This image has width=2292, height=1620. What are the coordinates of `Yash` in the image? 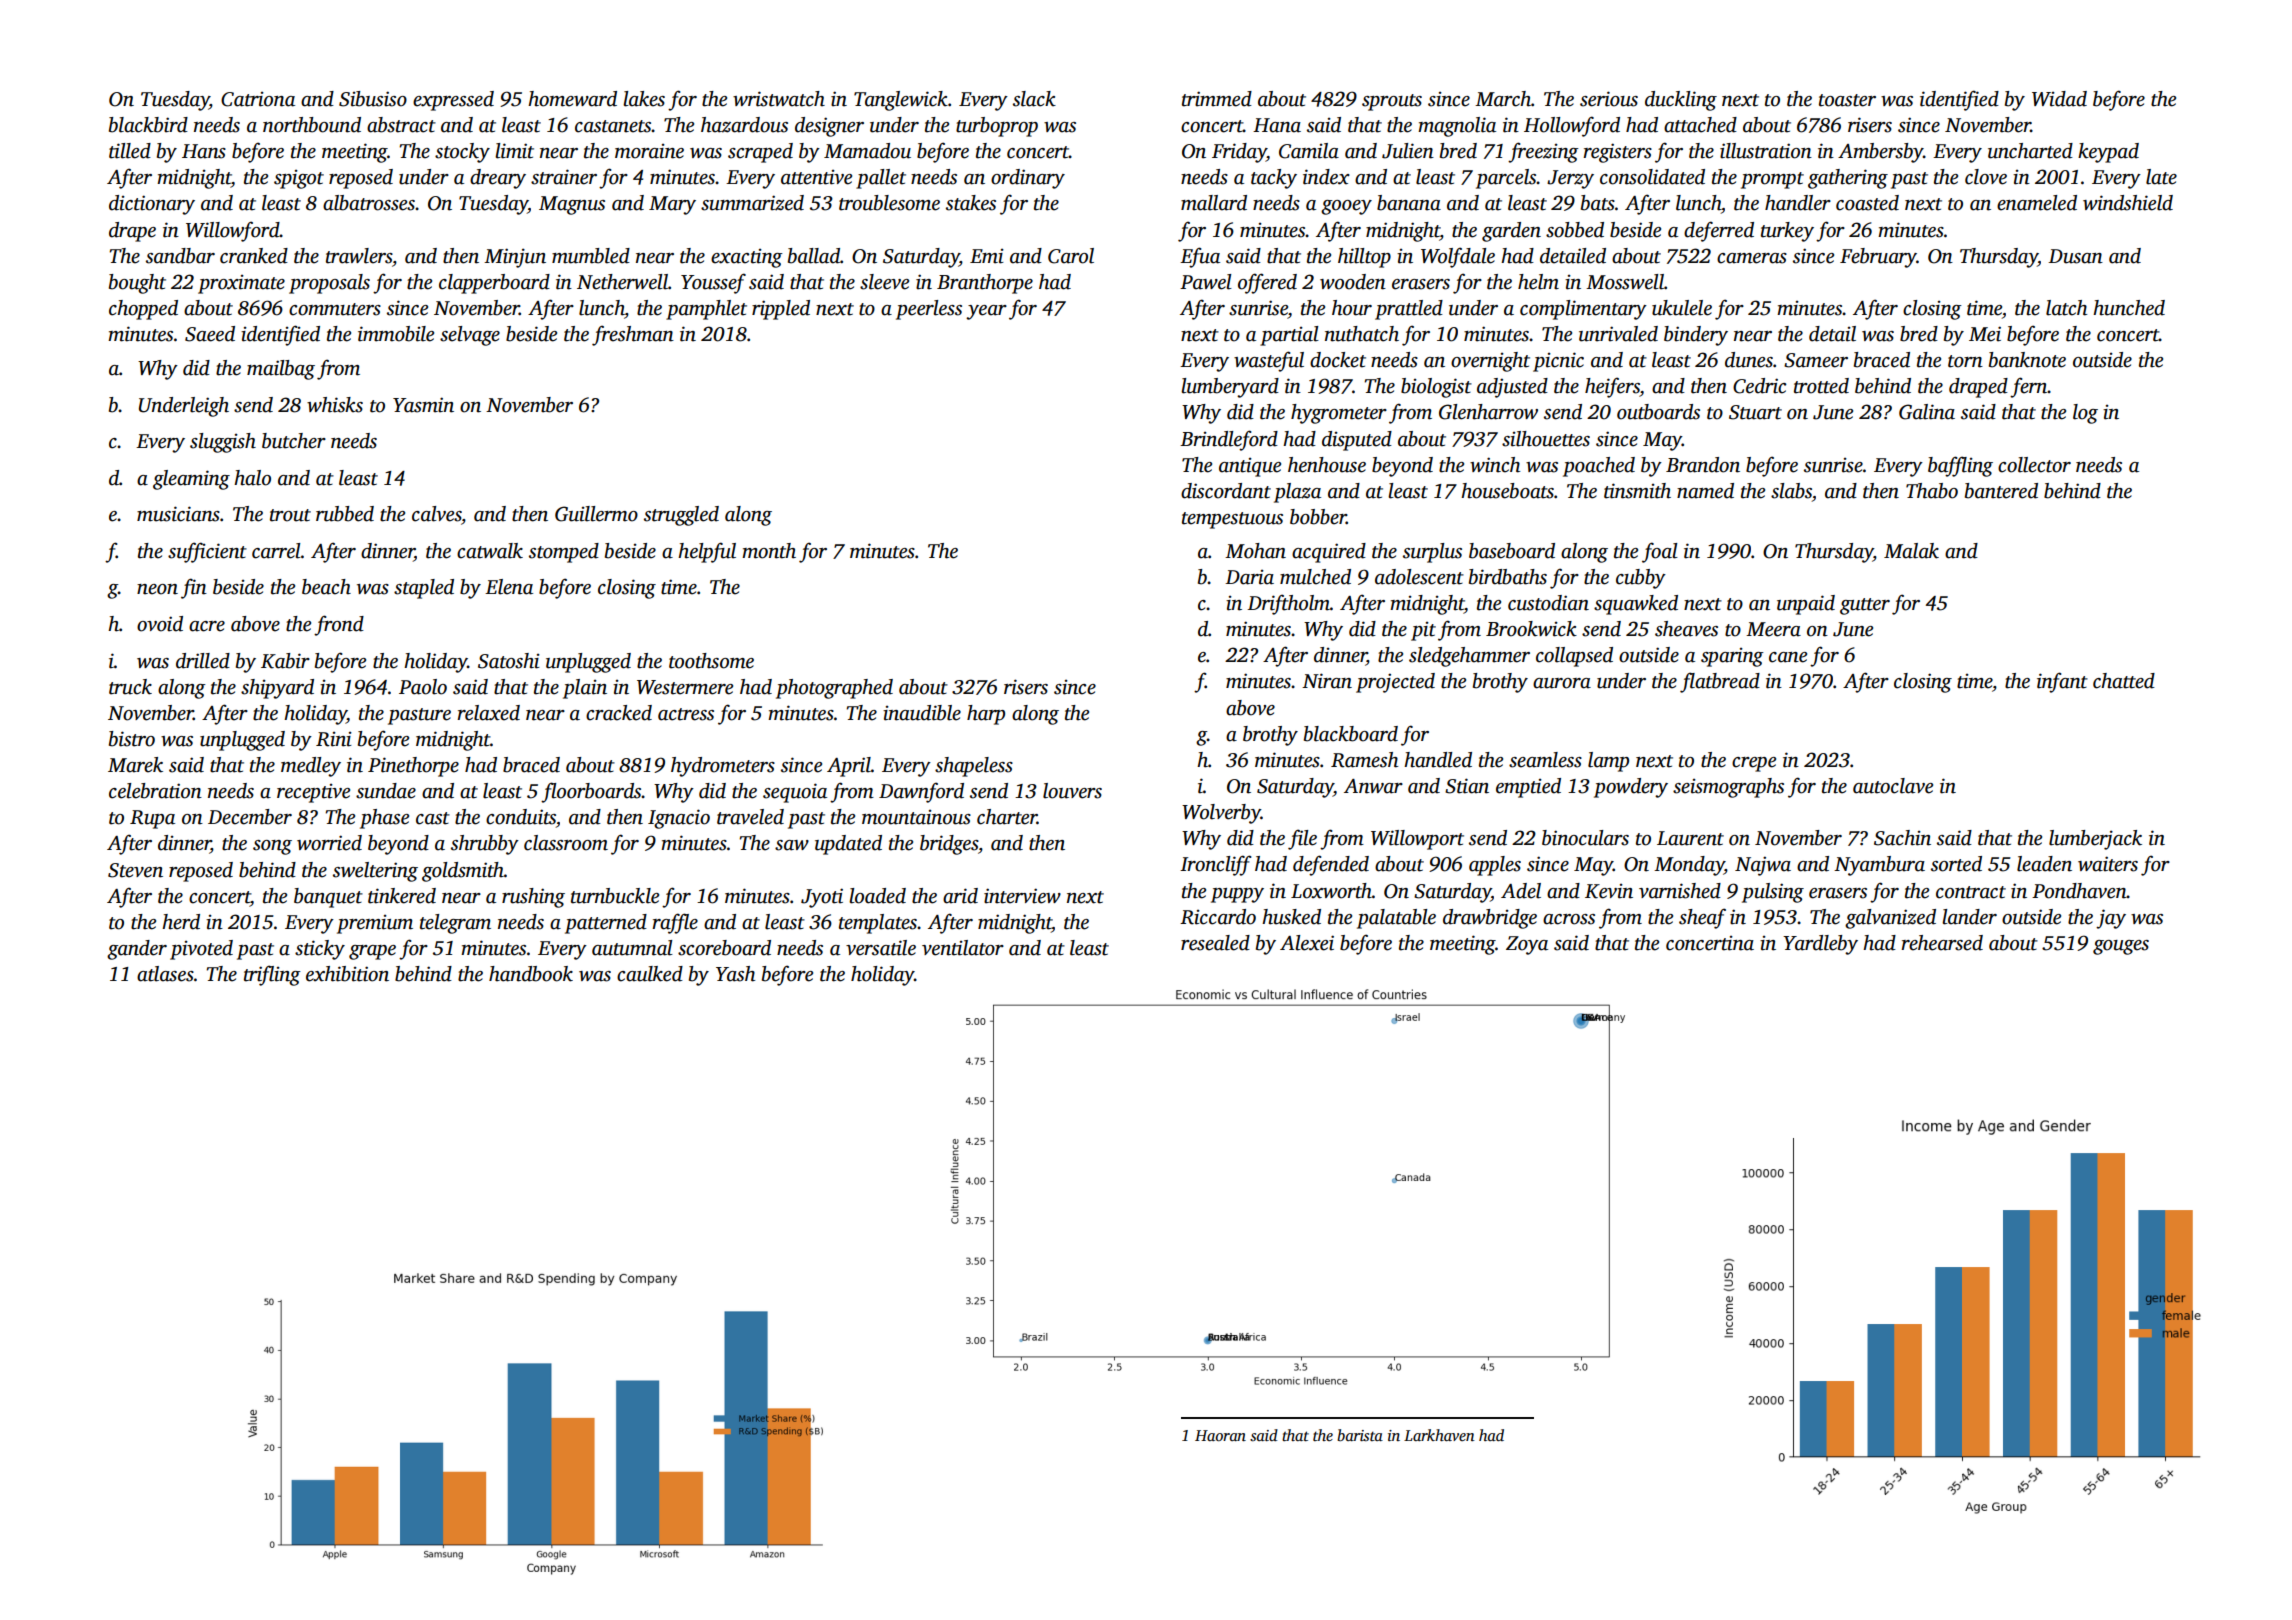 It's located at (735, 974).
